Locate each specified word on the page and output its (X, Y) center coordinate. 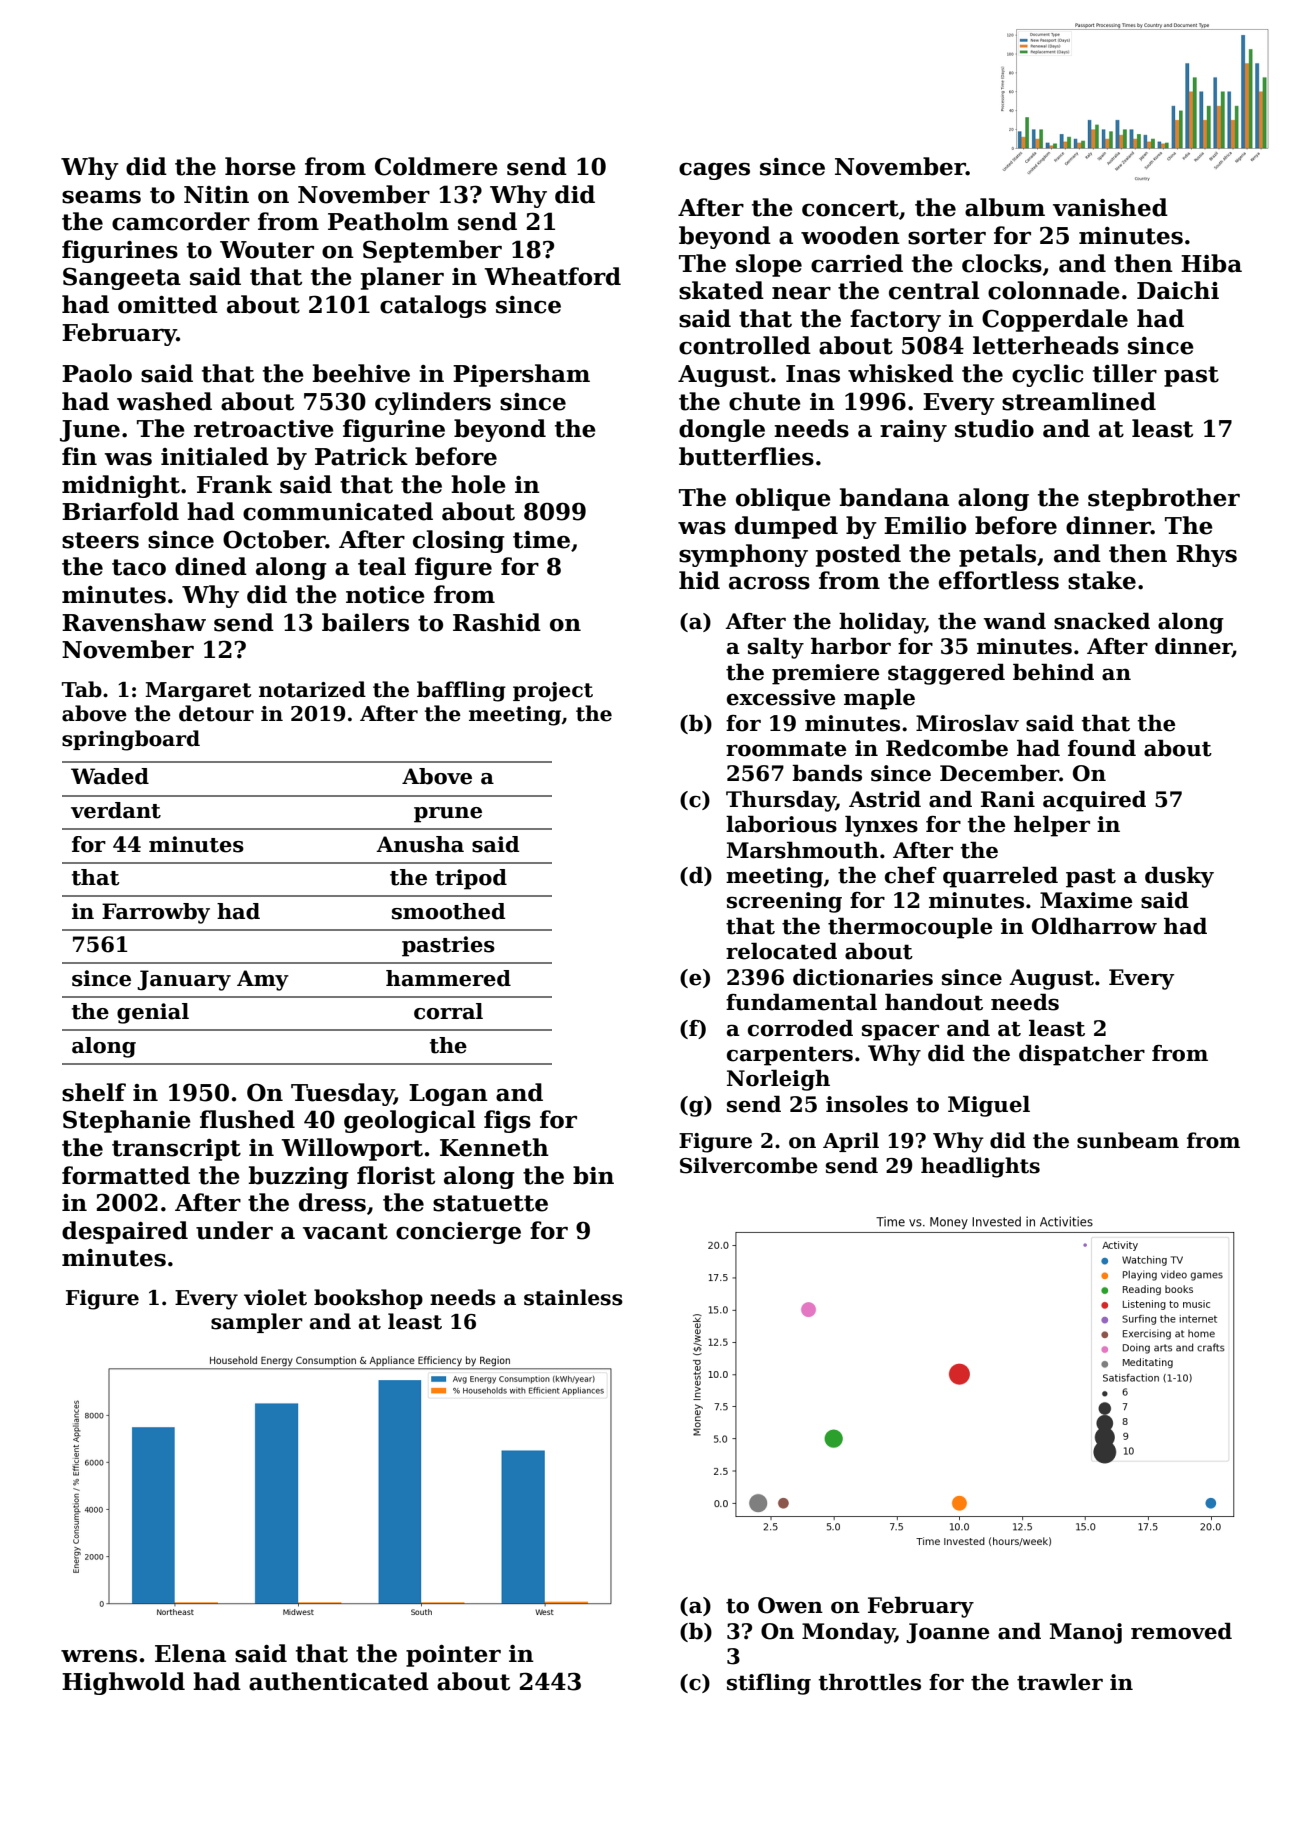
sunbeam (1128, 1140)
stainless (573, 1297)
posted (858, 555)
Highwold (123, 1683)
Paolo (97, 373)
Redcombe (947, 748)
